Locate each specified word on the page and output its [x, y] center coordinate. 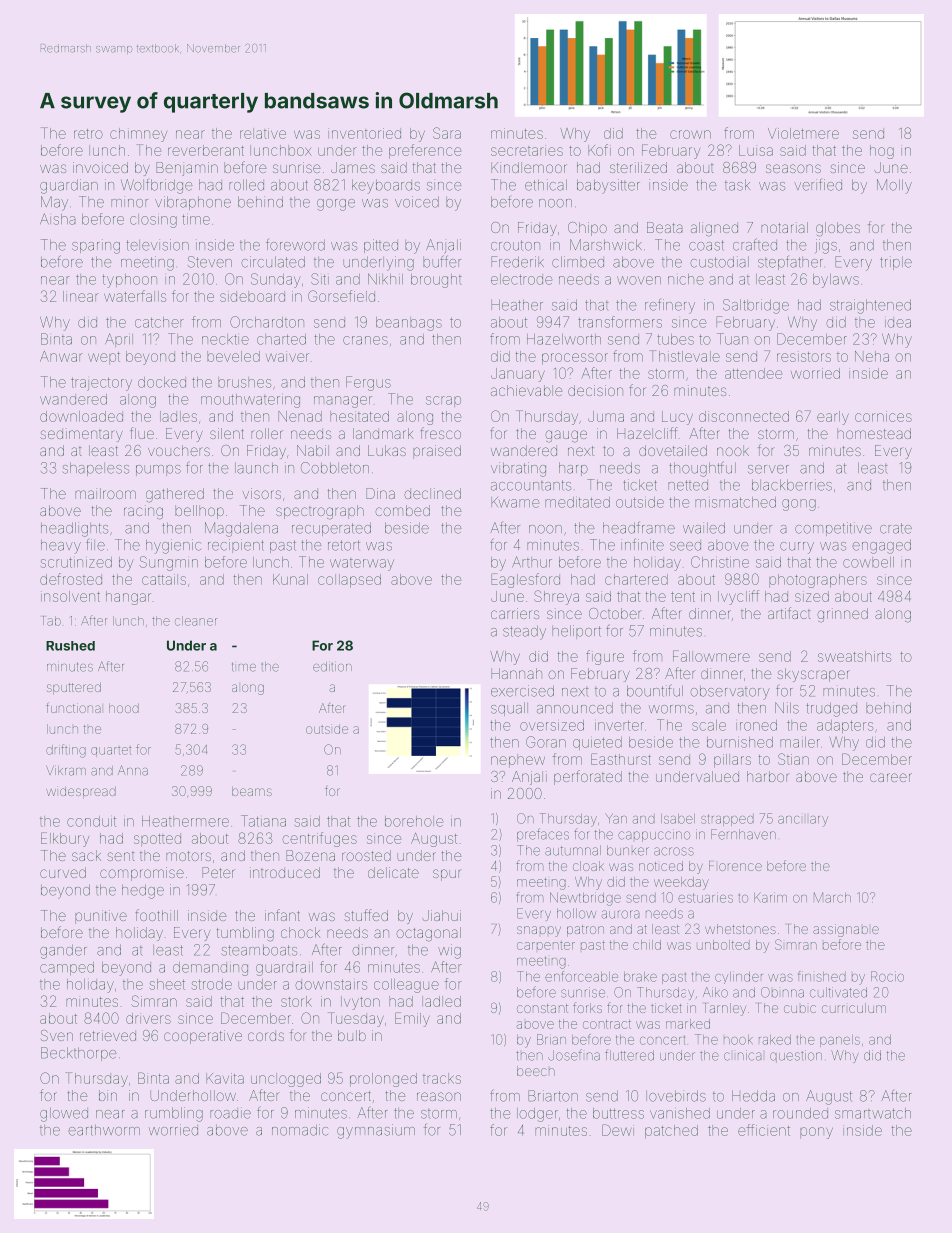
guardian [69, 186]
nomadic [300, 1130]
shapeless [96, 469]
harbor [768, 776]
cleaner [196, 621]
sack [86, 855]
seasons [793, 168]
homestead [874, 433]
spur [447, 875]
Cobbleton [335, 468]
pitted [381, 246]
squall [509, 709]
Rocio [887, 976]
